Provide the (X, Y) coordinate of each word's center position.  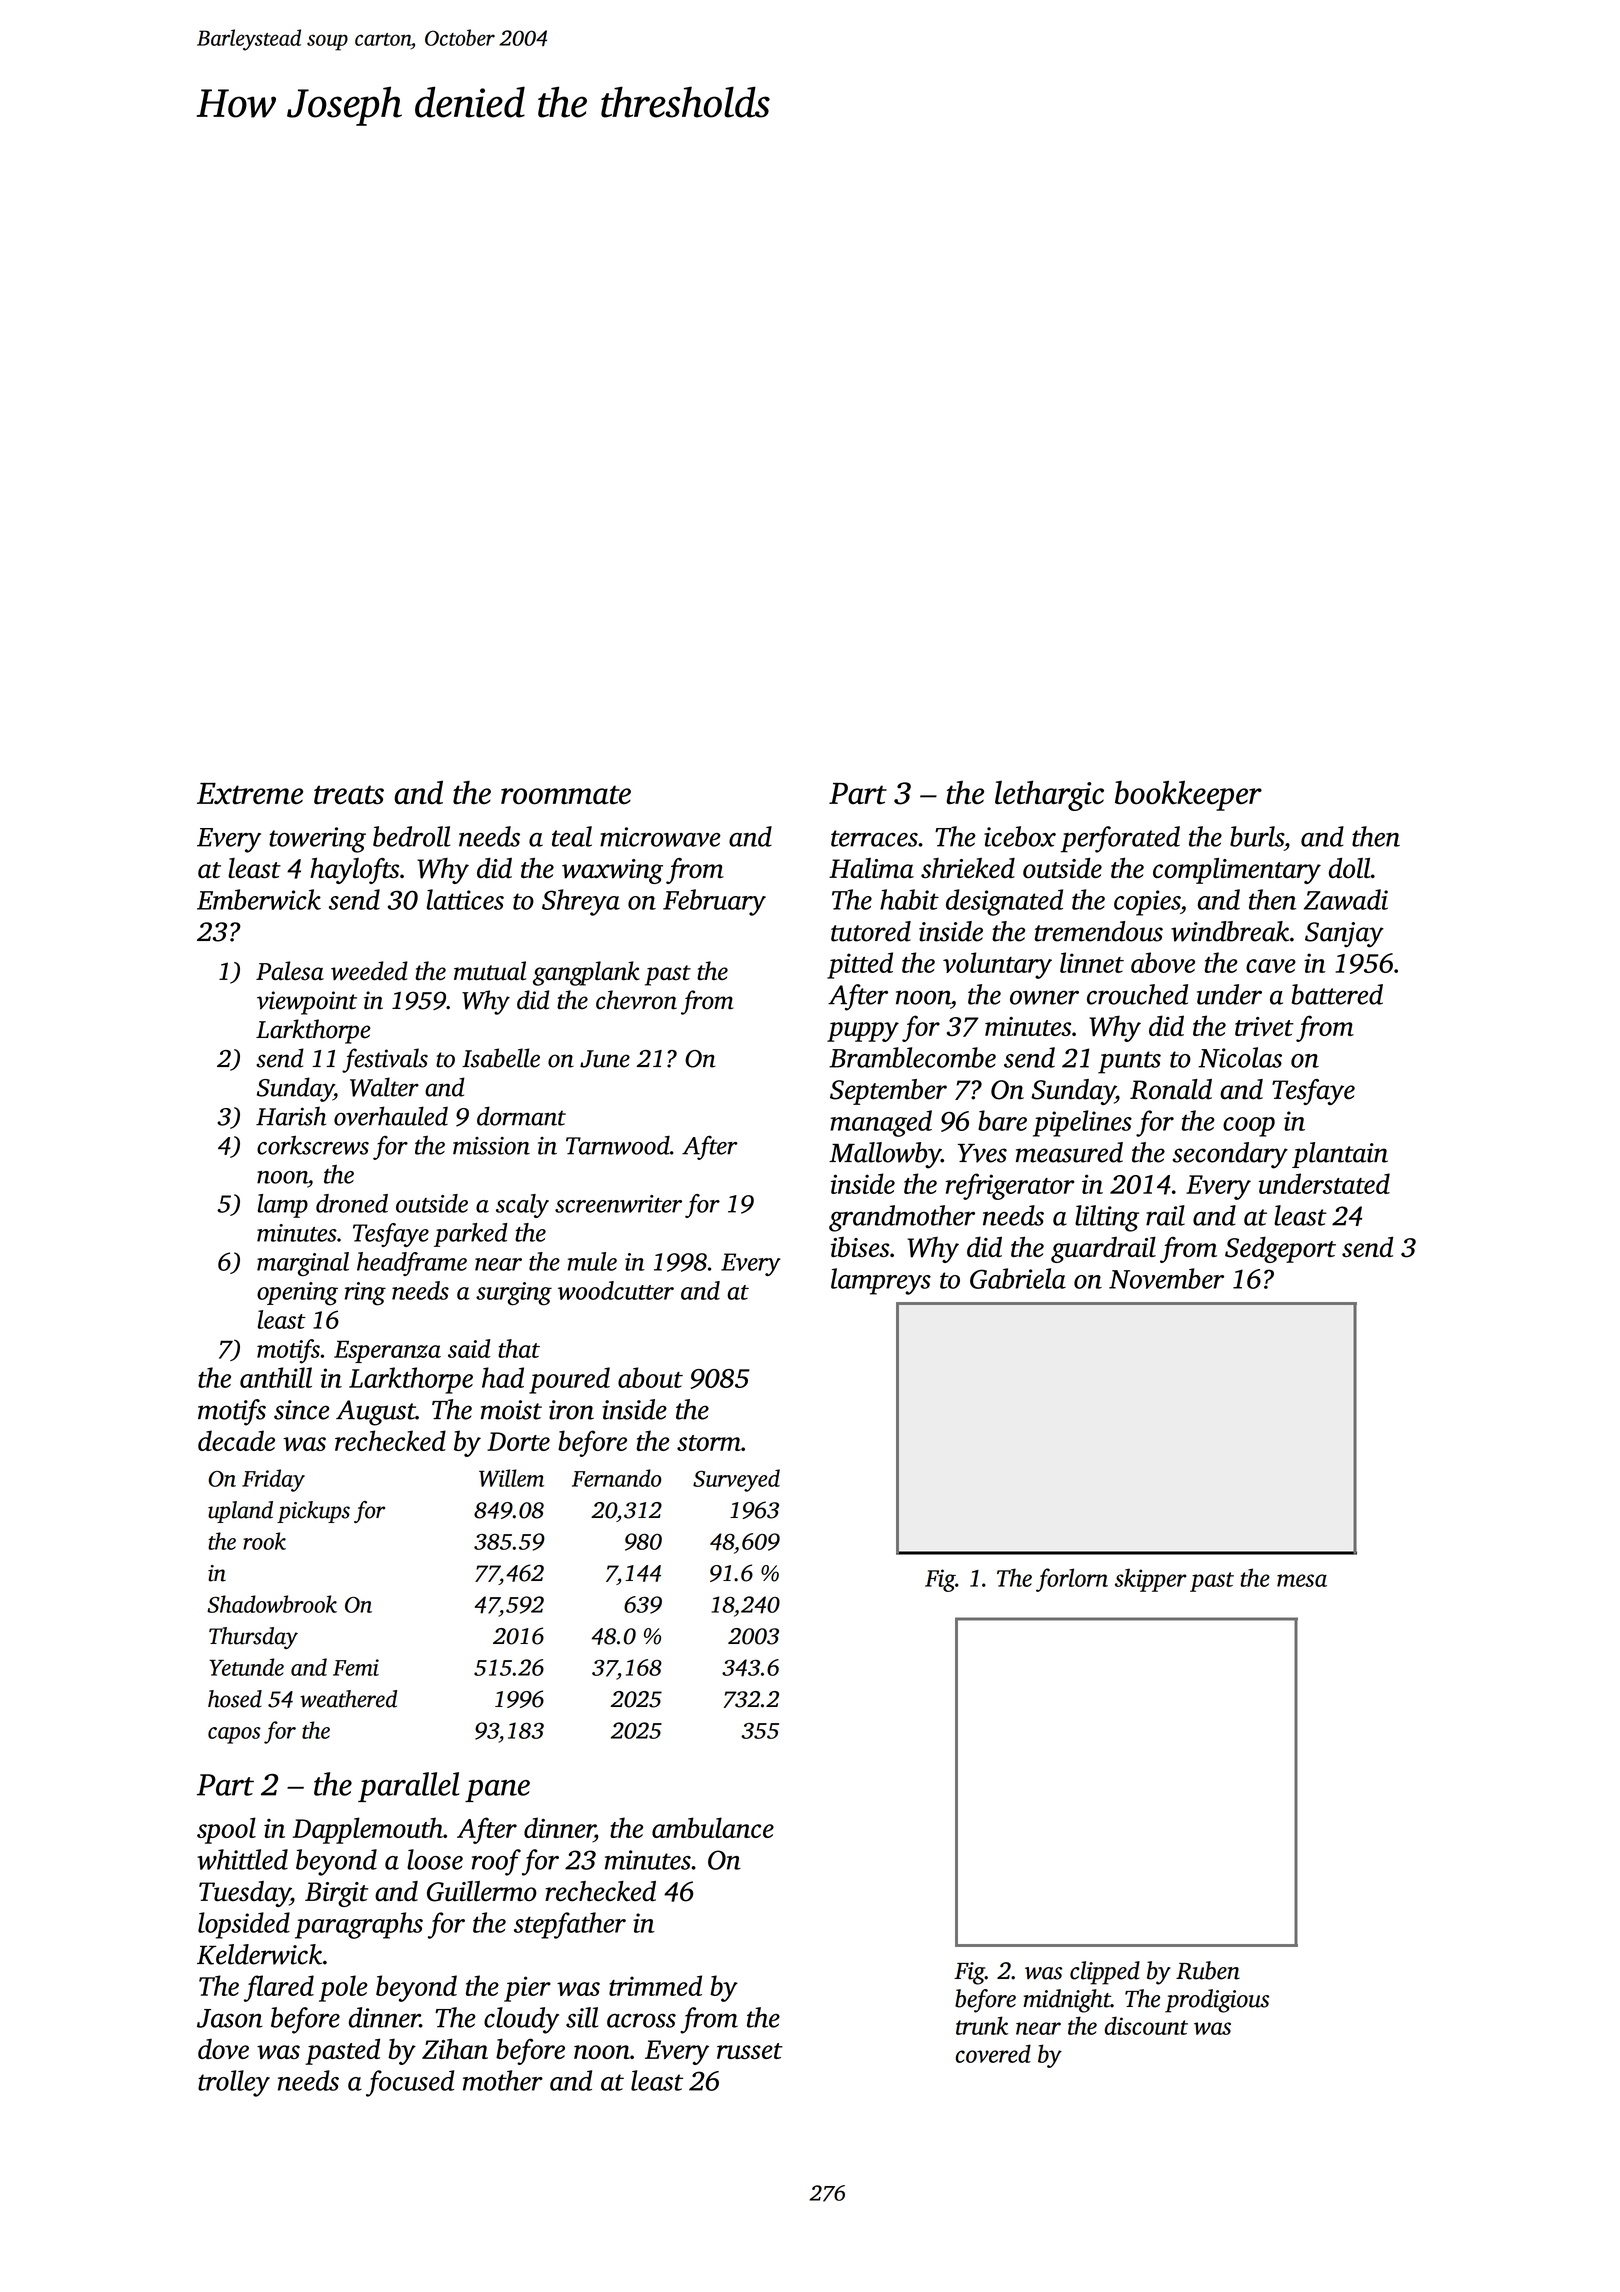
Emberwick (259, 899)
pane (497, 1791)
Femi (356, 1667)
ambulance (713, 1827)
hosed (235, 1699)
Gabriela (1018, 1278)
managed (881, 1123)
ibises (860, 1247)
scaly (522, 1206)
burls (1257, 836)
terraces (874, 838)
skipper (1151, 1580)
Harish (291, 1116)
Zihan (455, 2048)
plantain (1340, 1155)
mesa (1302, 1580)
